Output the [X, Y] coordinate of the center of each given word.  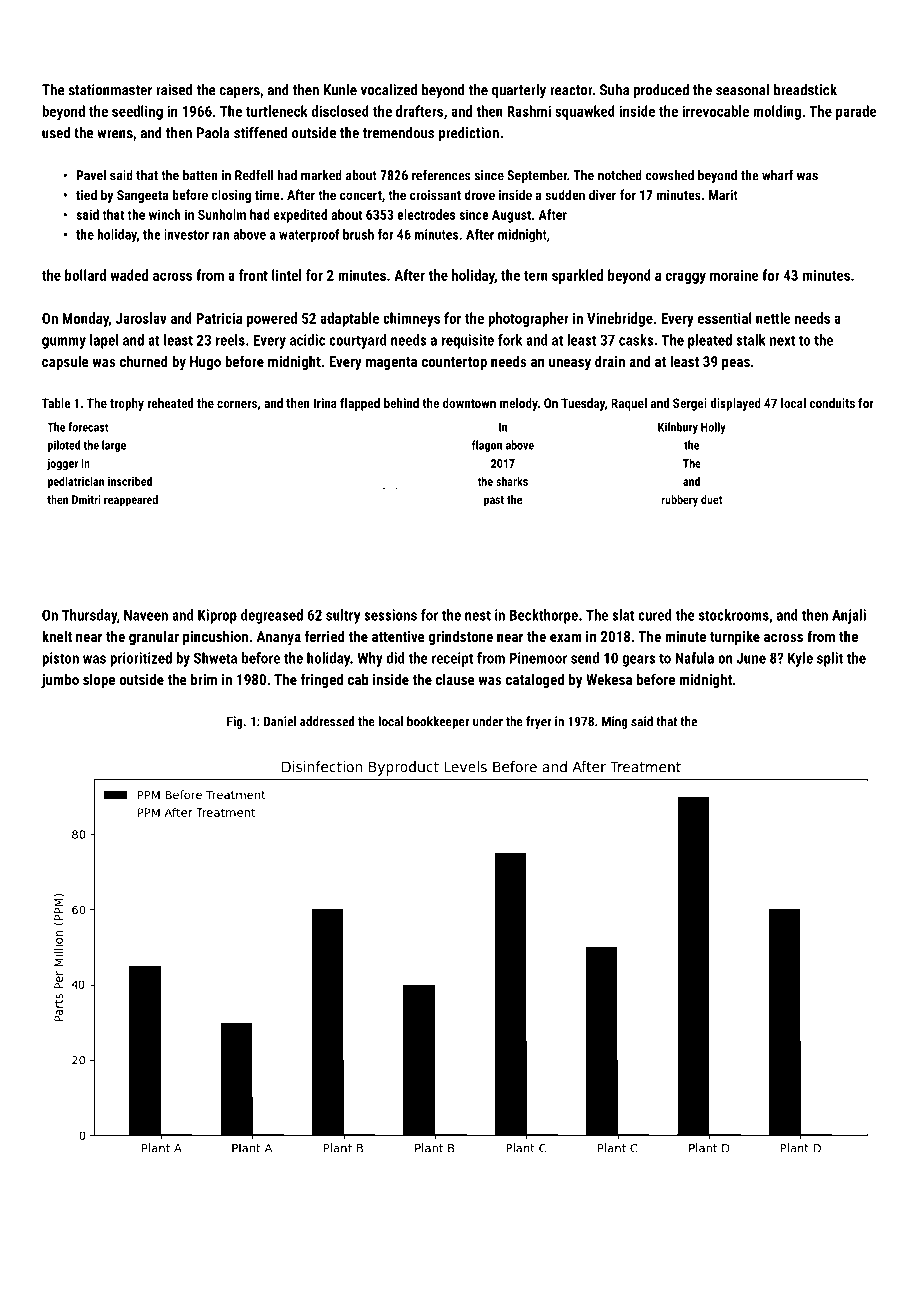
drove [479, 194]
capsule [65, 362]
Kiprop [217, 616]
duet [711, 499]
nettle [773, 318]
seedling [137, 112]
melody [519, 404]
